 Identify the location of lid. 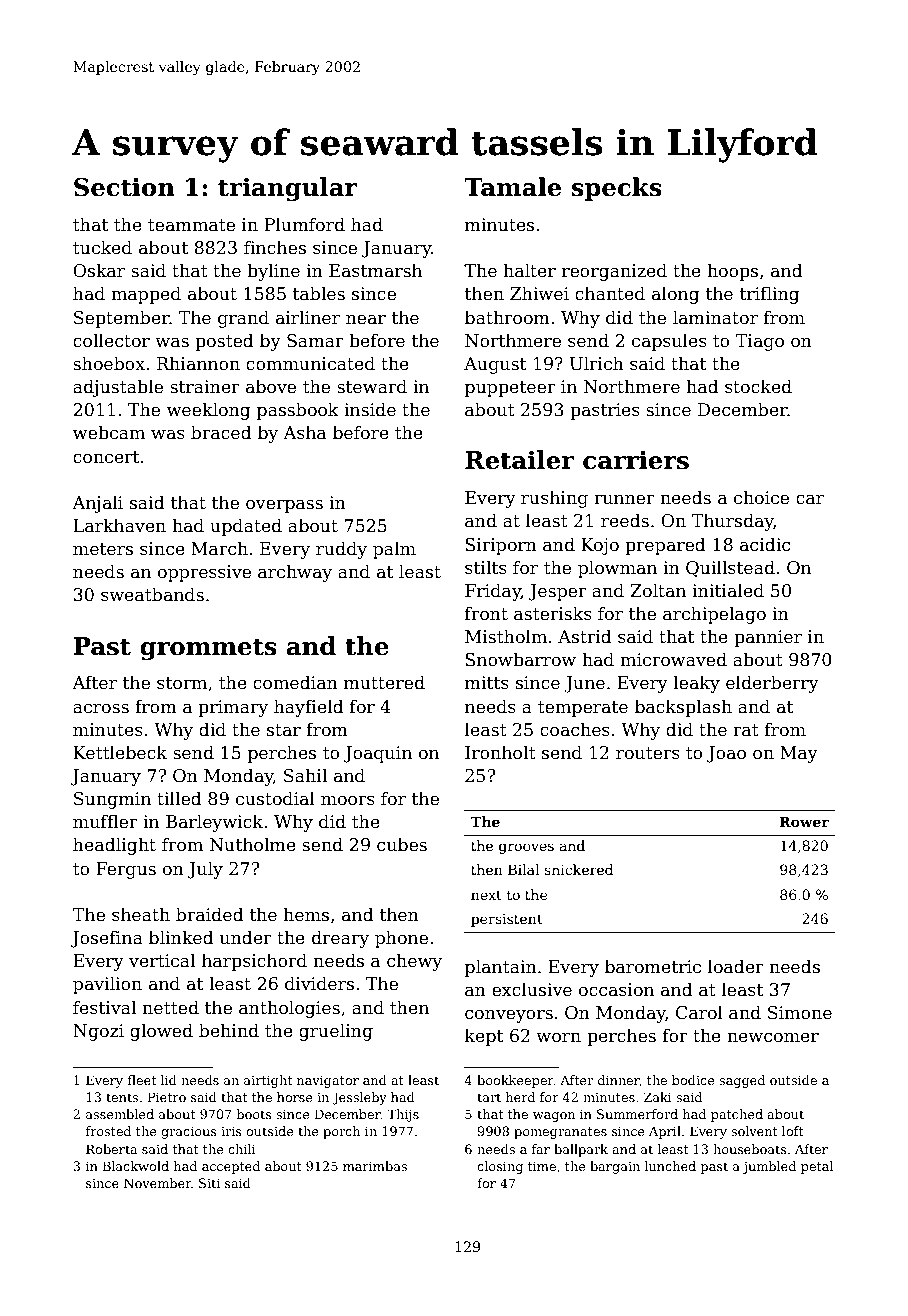
(169, 1080).
